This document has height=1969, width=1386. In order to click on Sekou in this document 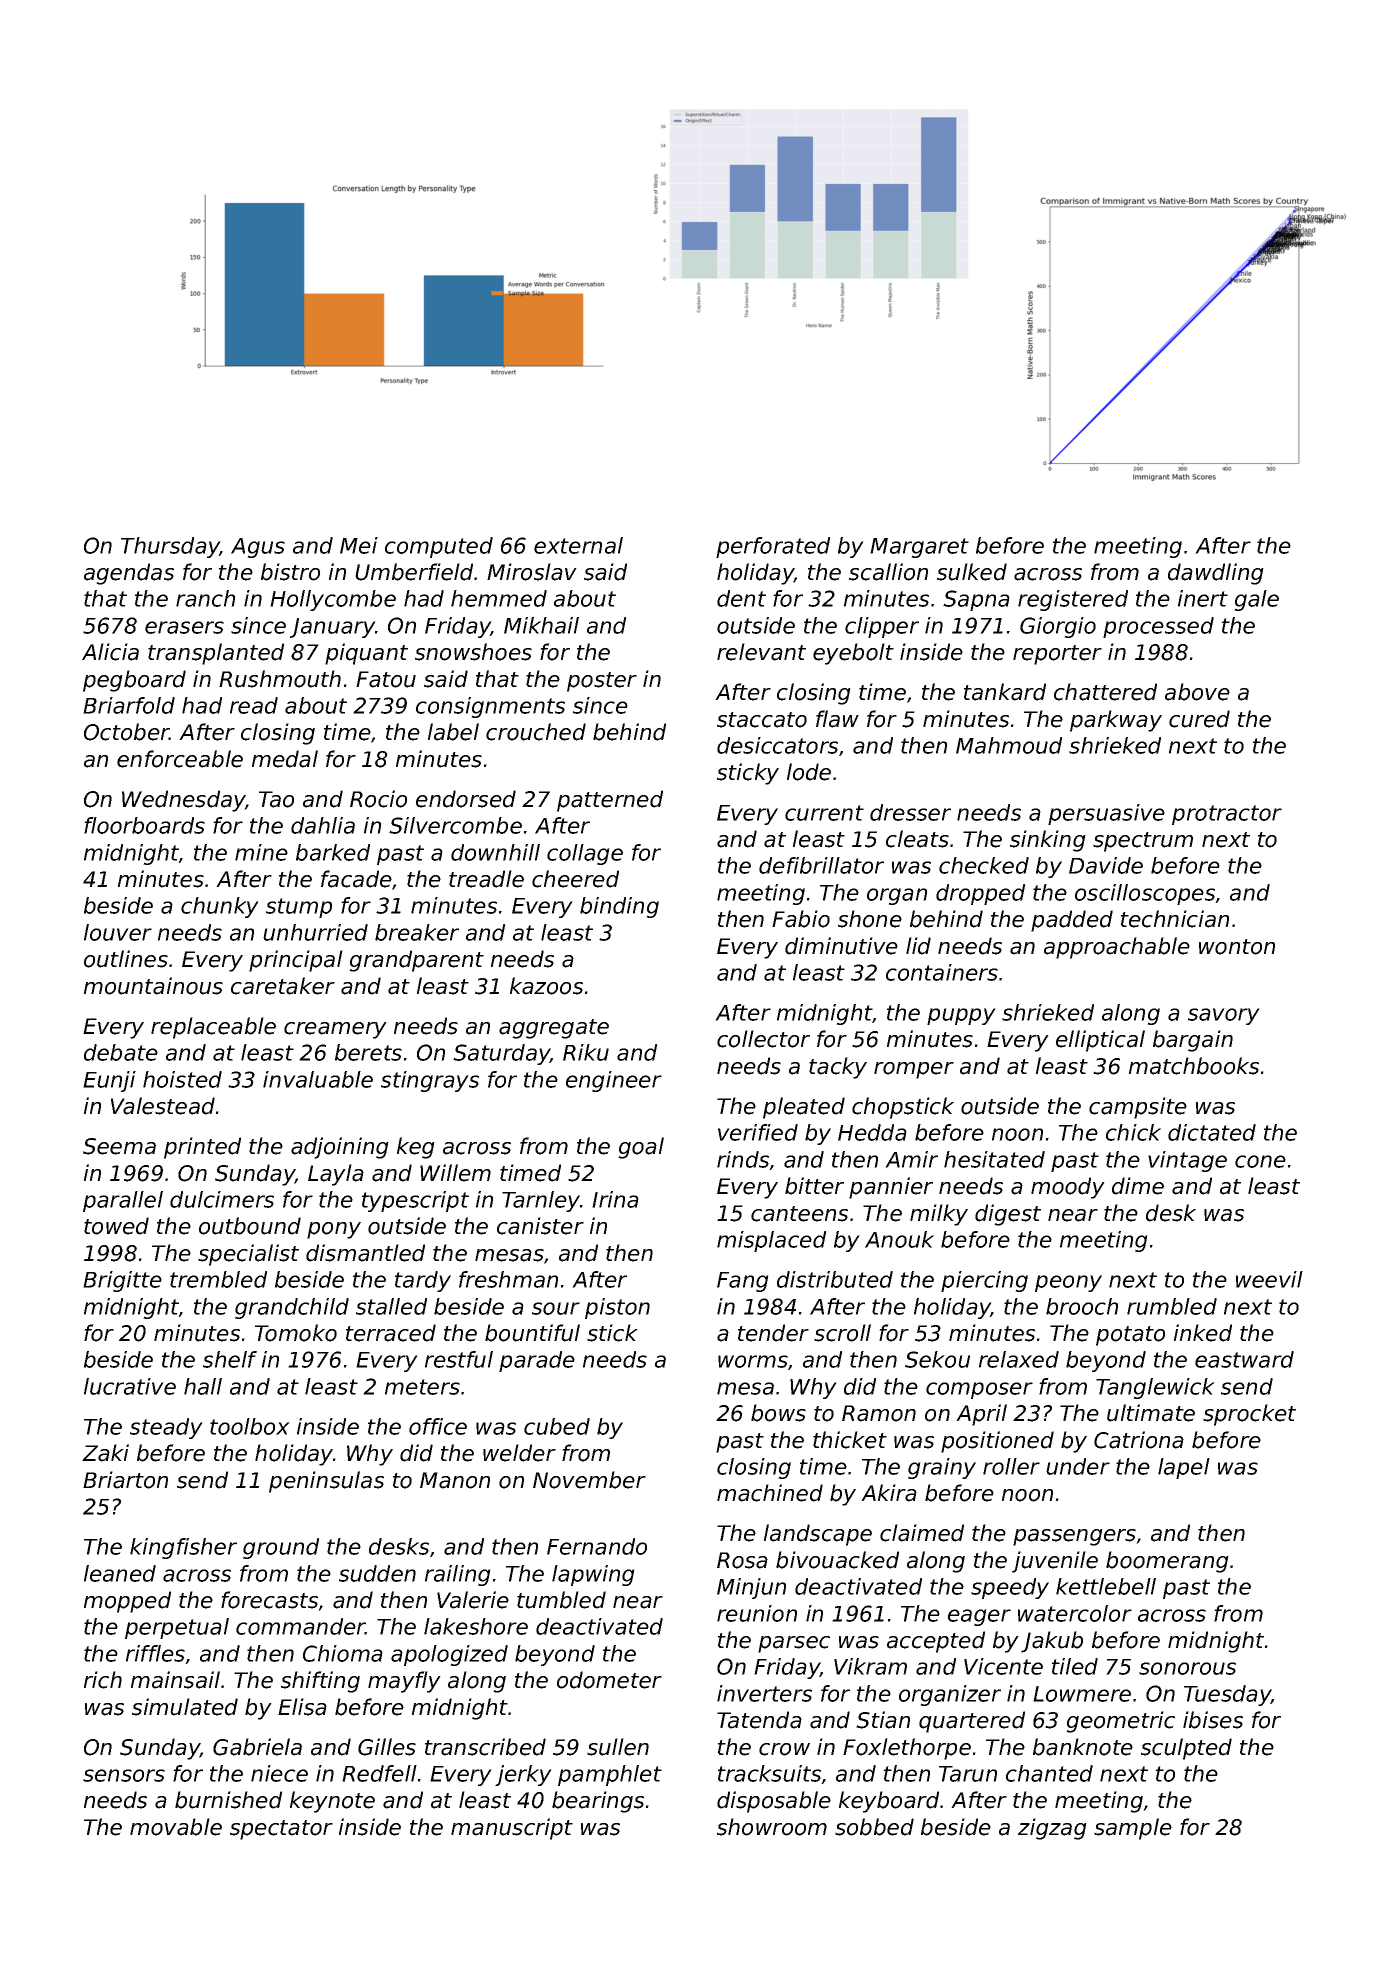, I will do `click(937, 1359)`.
